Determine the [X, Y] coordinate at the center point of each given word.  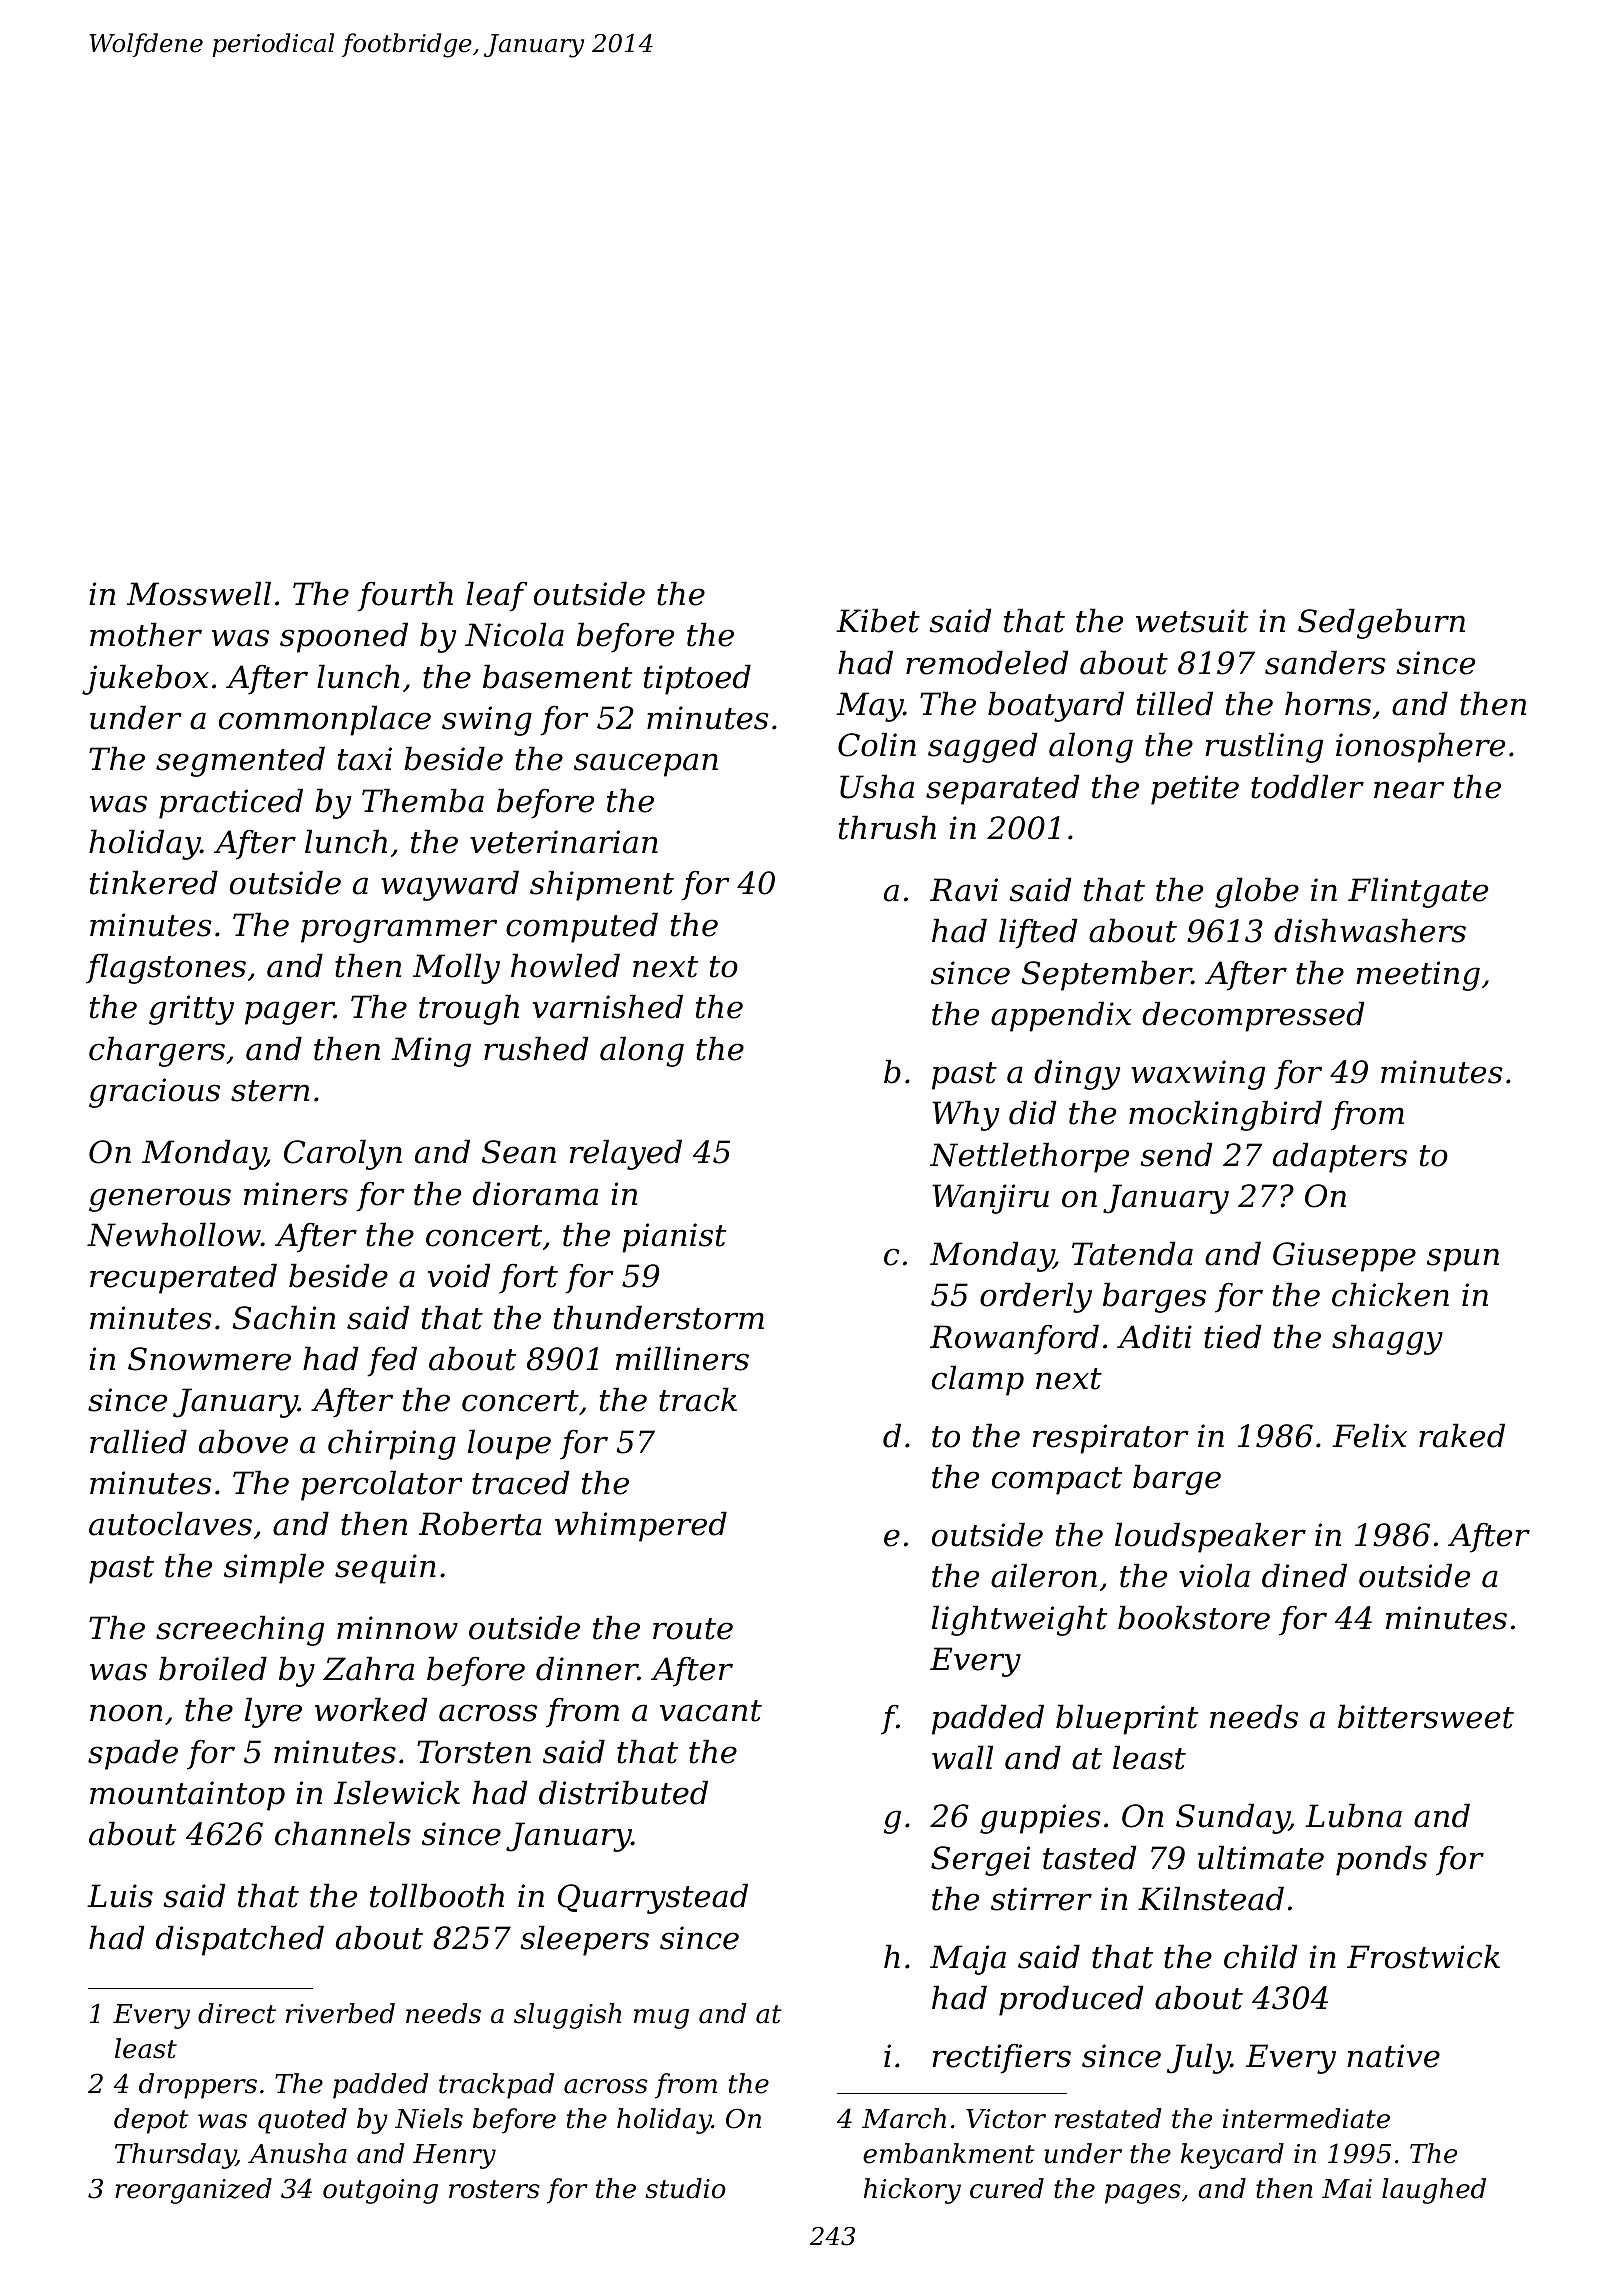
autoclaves [170, 1523]
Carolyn [343, 1154]
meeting [1418, 976]
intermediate [1306, 2118]
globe [1257, 892]
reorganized [193, 2191]
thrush [887, 827]
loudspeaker [1210, 1537]
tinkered [154, 882]
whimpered [641, 1526]
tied [1232, 1336]
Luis [120, 1896]
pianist [674, 1238]
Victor [1006, 2119]
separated [1002, 789]
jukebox [145, 679]
